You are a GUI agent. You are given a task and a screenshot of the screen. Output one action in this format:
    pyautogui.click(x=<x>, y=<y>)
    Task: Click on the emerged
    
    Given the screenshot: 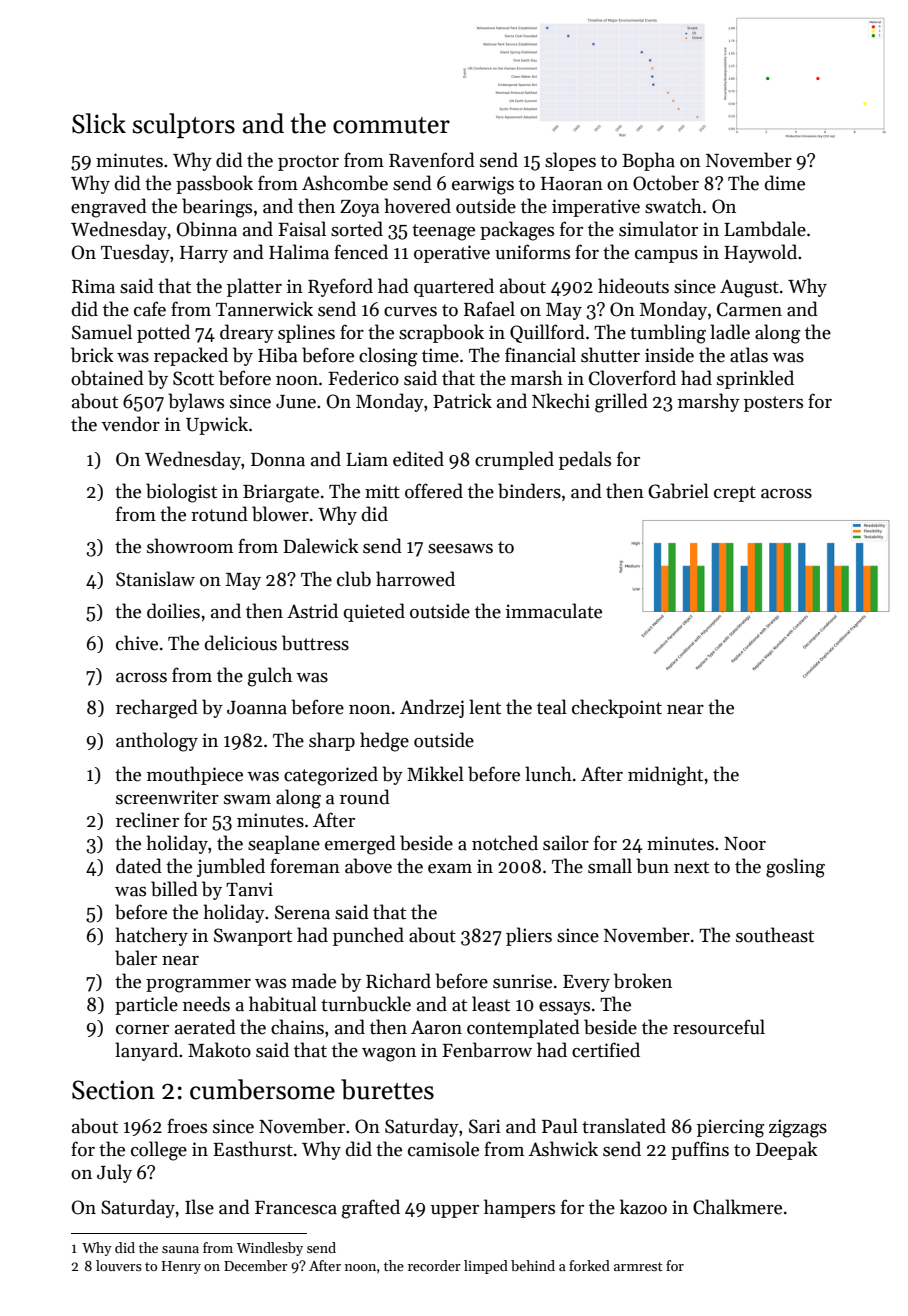 What is the action you would take?
    pyautogui.click(x=360, y=845)
